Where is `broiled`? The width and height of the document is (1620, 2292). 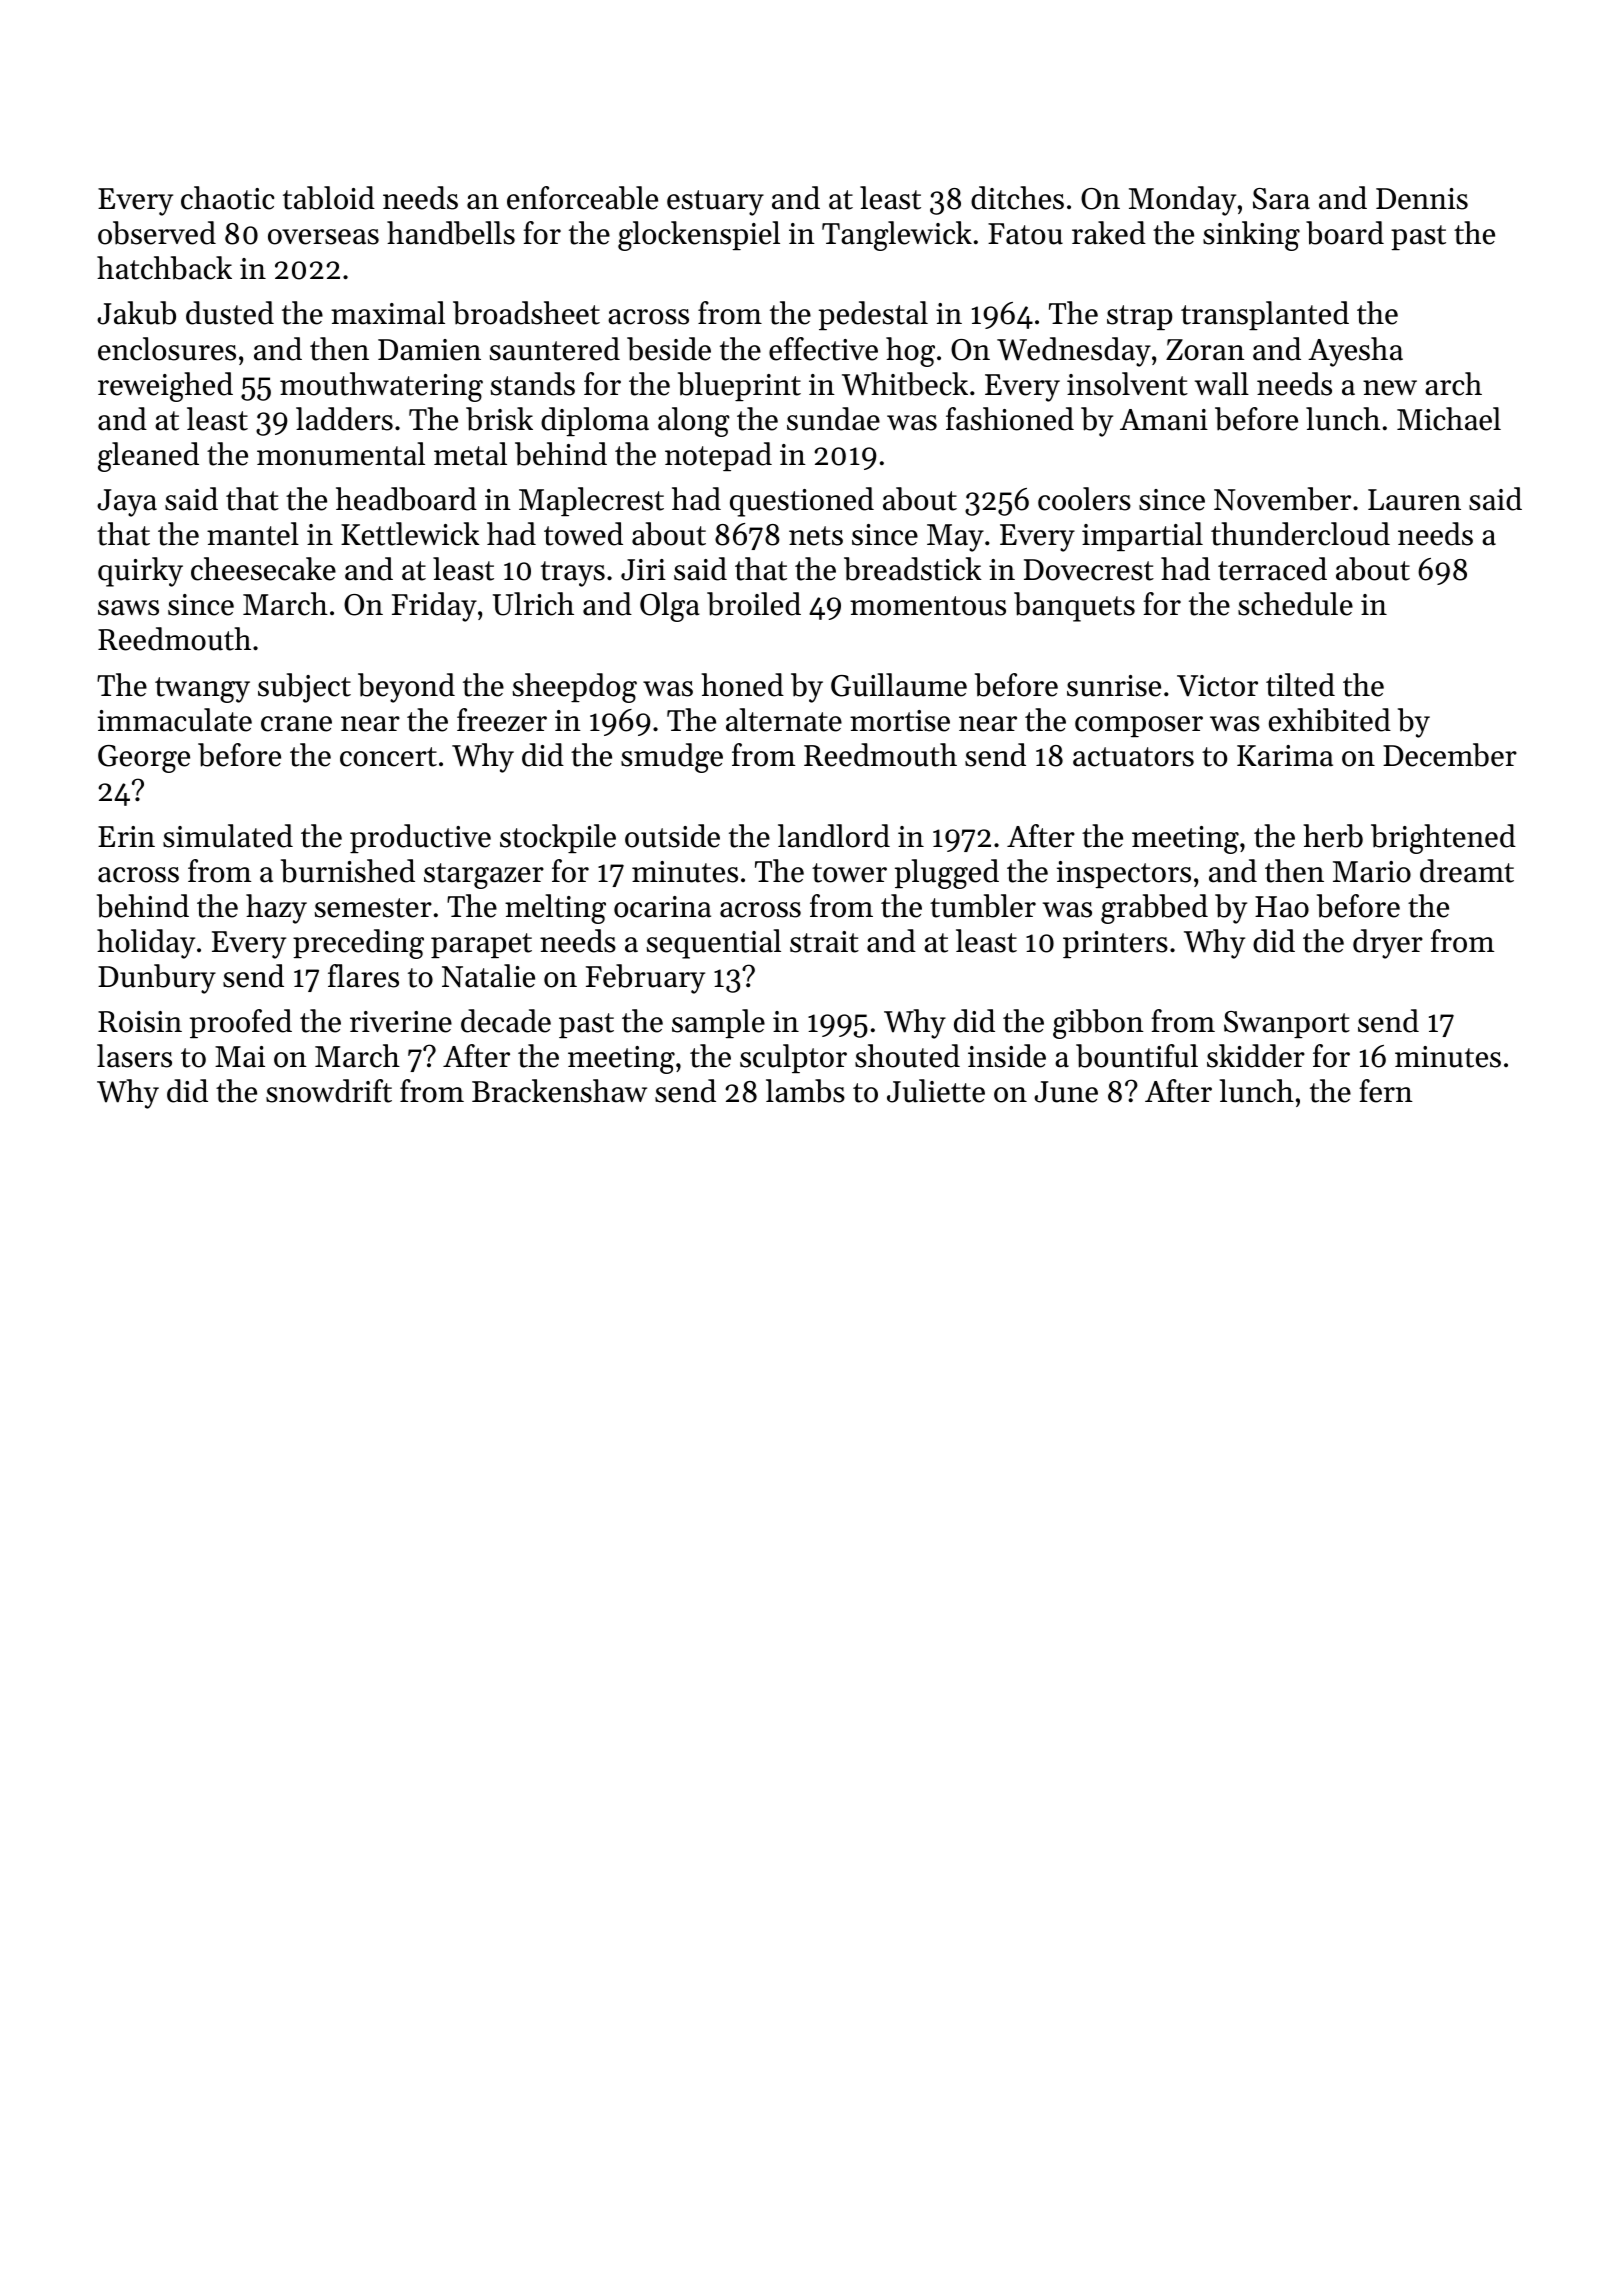
broiled is located at coordinates (754, 604).
